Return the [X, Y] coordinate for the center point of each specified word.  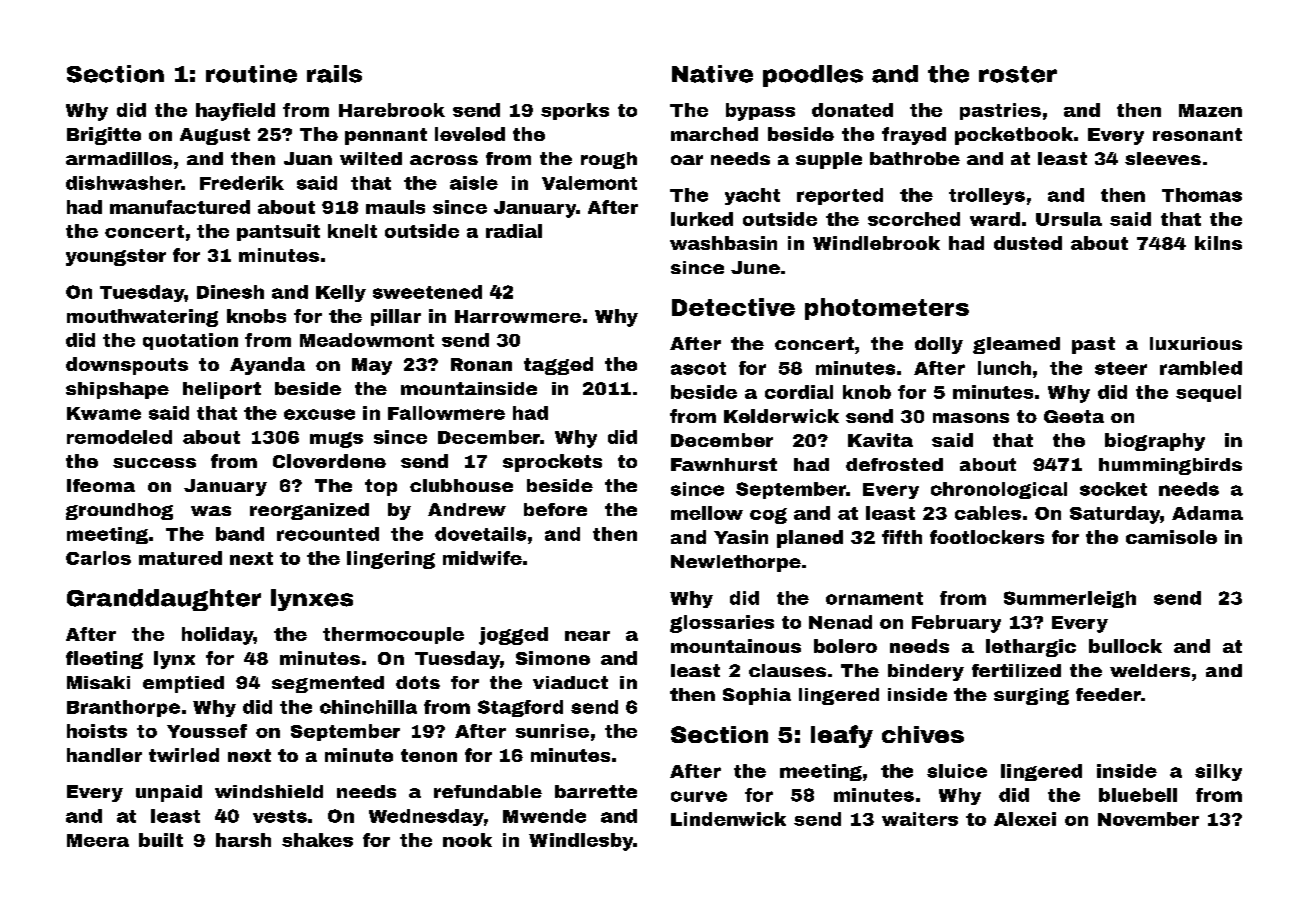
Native [712, 74]
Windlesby [581, 842]
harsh [243, 840]
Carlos [98, 558]
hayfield [235, 112]
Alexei [1025, 819]
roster [1018, 74]
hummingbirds [1170, 466]
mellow [707, 513]
